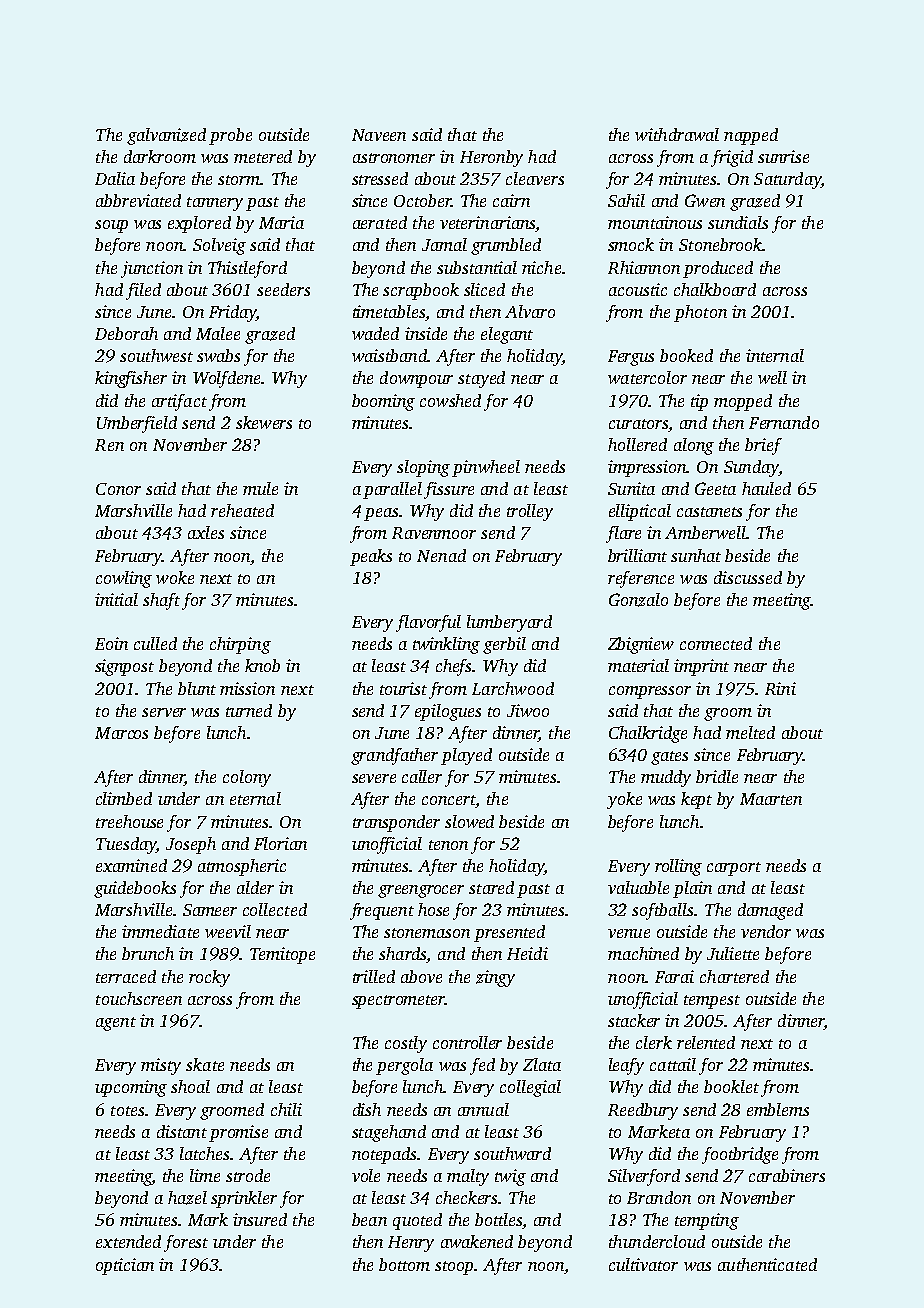  I want to click on insured, so click(260, 1219).
